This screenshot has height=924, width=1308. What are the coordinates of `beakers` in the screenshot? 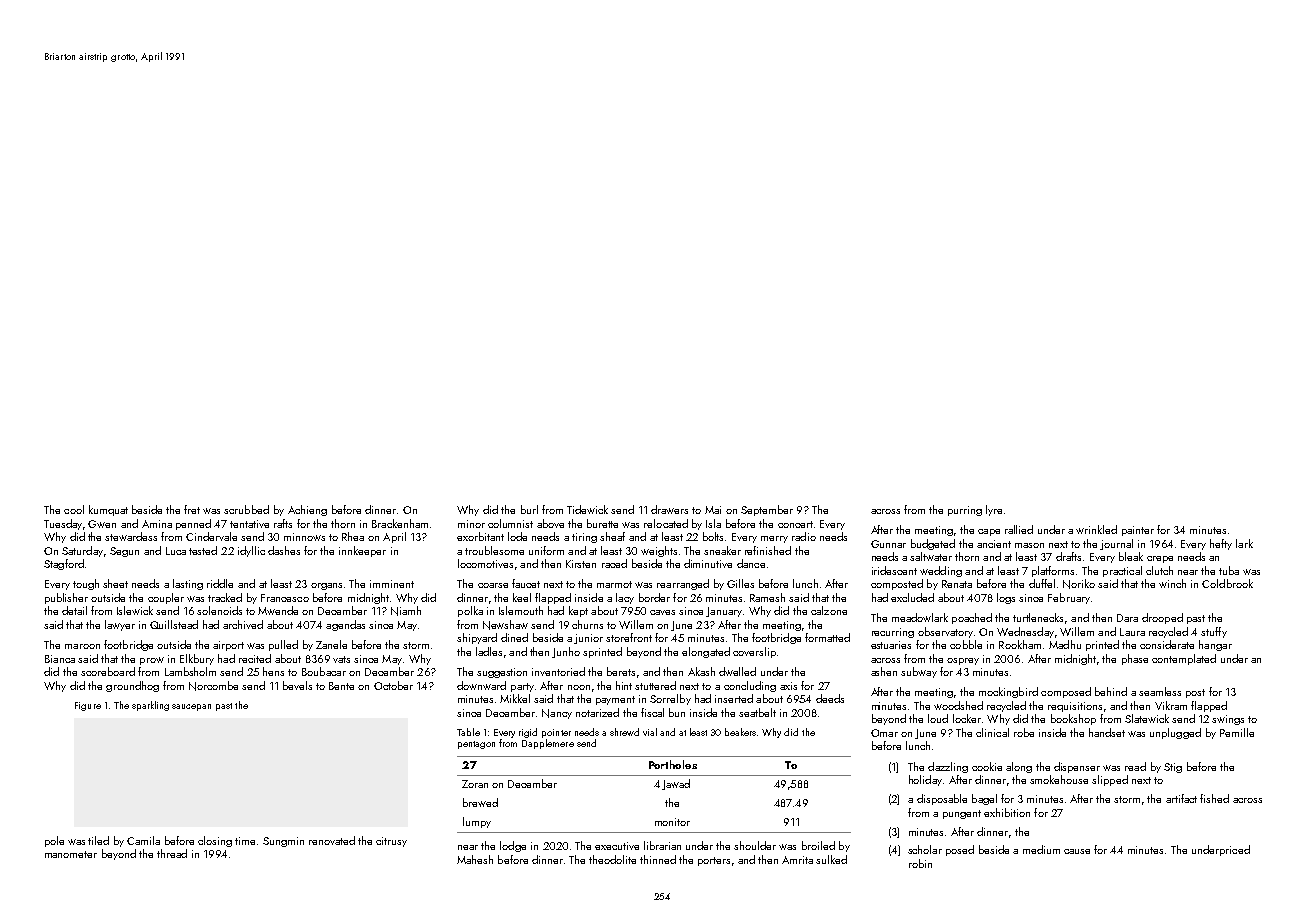 It's located at (740, 732).
